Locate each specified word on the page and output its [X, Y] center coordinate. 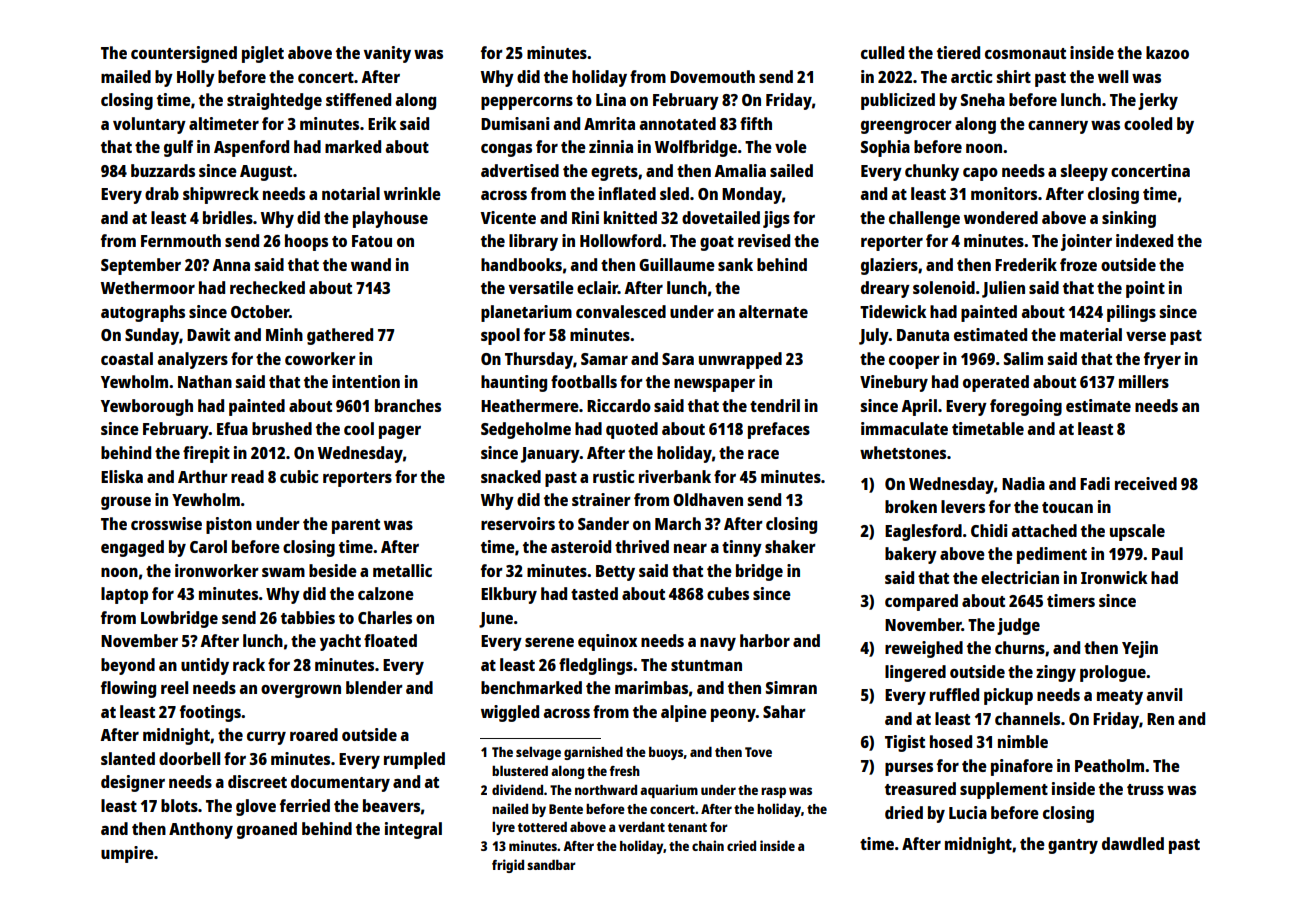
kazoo [1167, 52]
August [266, 173]
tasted [594, 593]
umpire [127, 854]
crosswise [166, 523]
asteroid [581, 546]
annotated [678, 123]
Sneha [983, 99]
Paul [1167, 553]
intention [366, 381]
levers [963, 506]
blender [374, 687]
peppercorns [527, 103]
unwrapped [740, 360]
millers [1144, 381]
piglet [263, 54]
